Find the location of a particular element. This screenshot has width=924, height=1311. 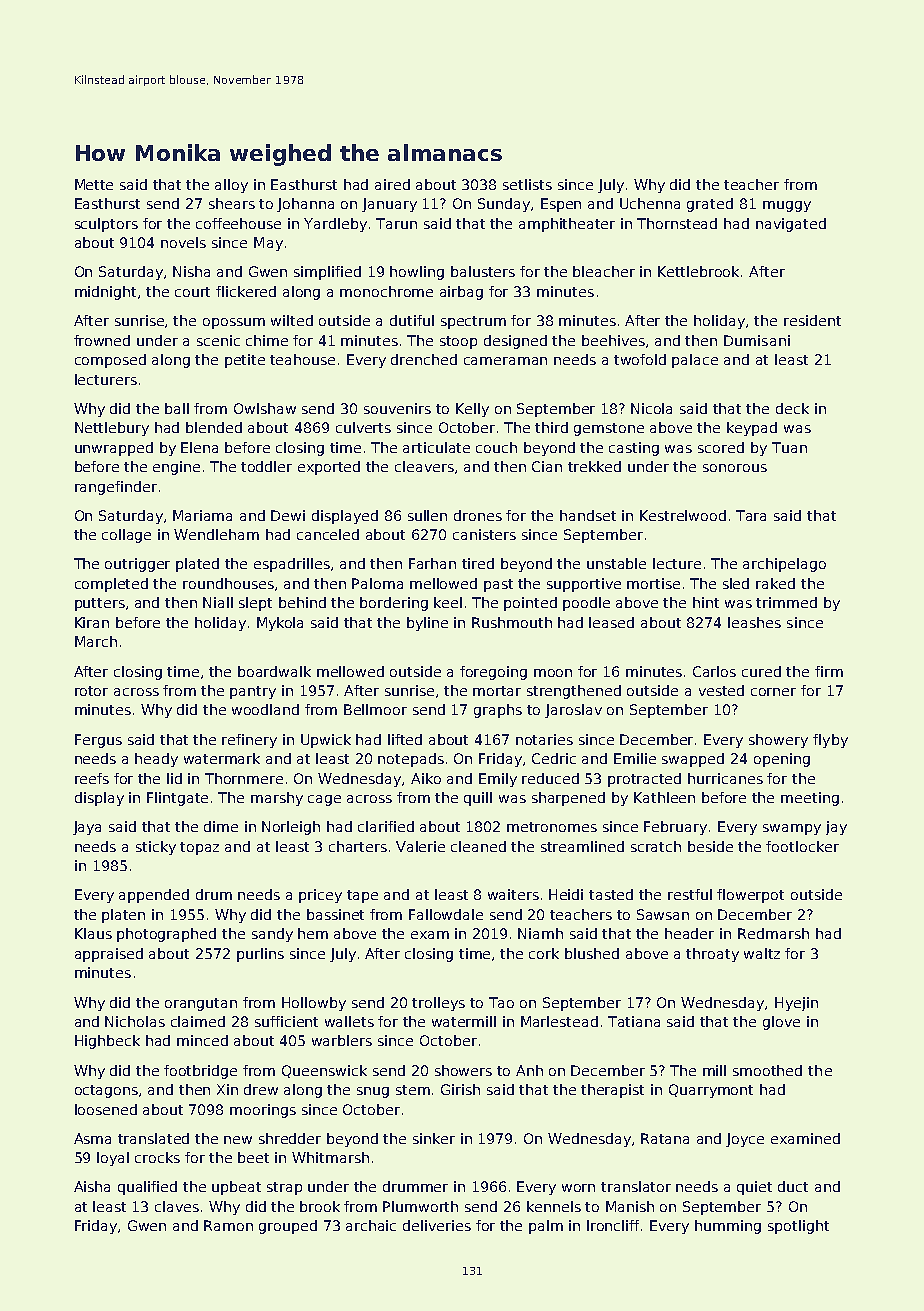

duct is located at coordinates (793, 1186).
